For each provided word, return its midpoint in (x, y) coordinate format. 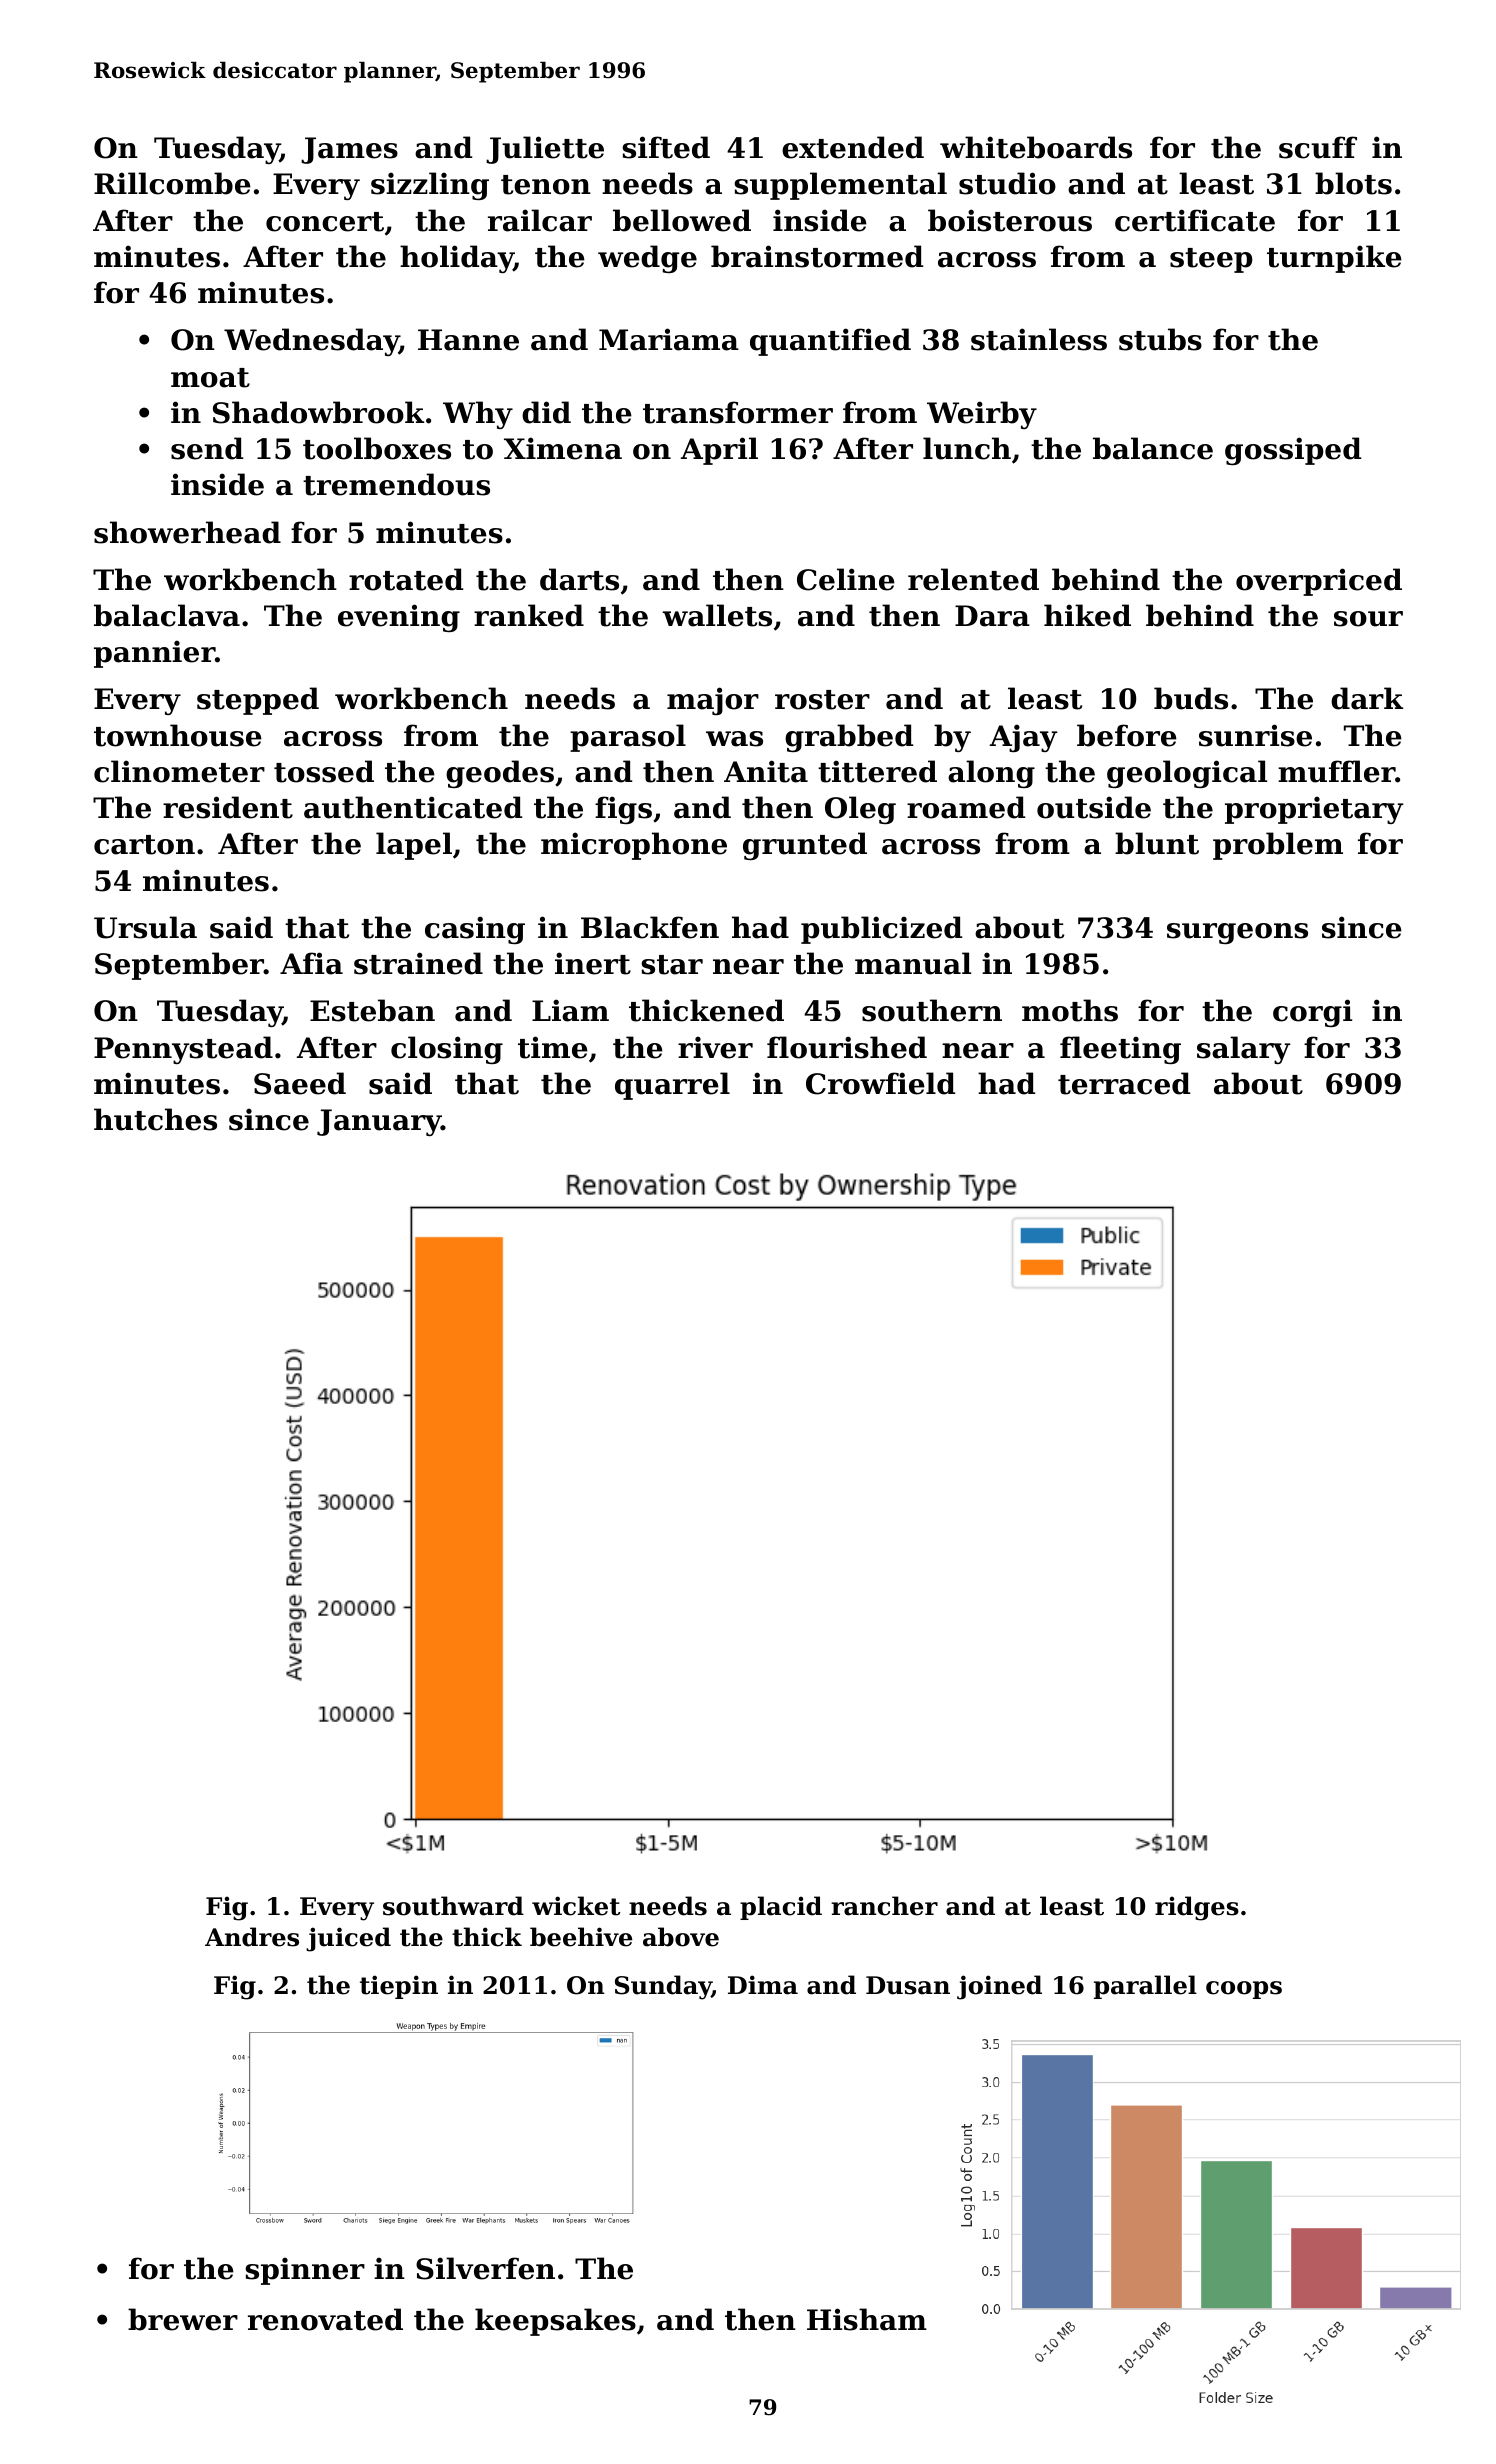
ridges (1197, 1908)
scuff (1318, 147)
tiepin (399, 1987)
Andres (252, 1937)
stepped (258, 701)
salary (1244, 1050)
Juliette (545, 150)
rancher (884, 1906)
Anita (766, 771)
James (349, 150)
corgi (1312, 1013)
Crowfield (881, 1083)
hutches (155, 1119)
